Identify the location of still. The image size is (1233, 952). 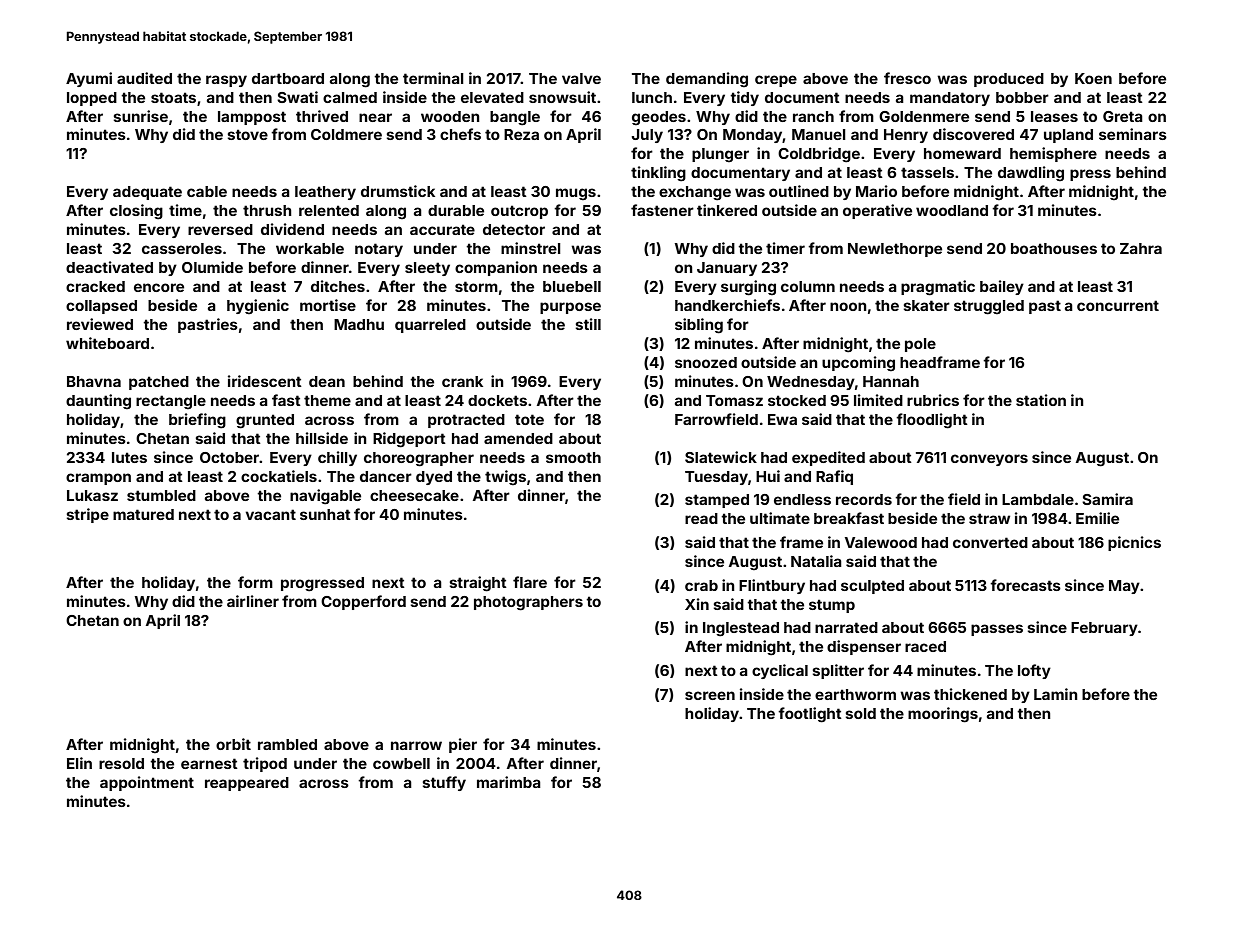
(588, 324).
